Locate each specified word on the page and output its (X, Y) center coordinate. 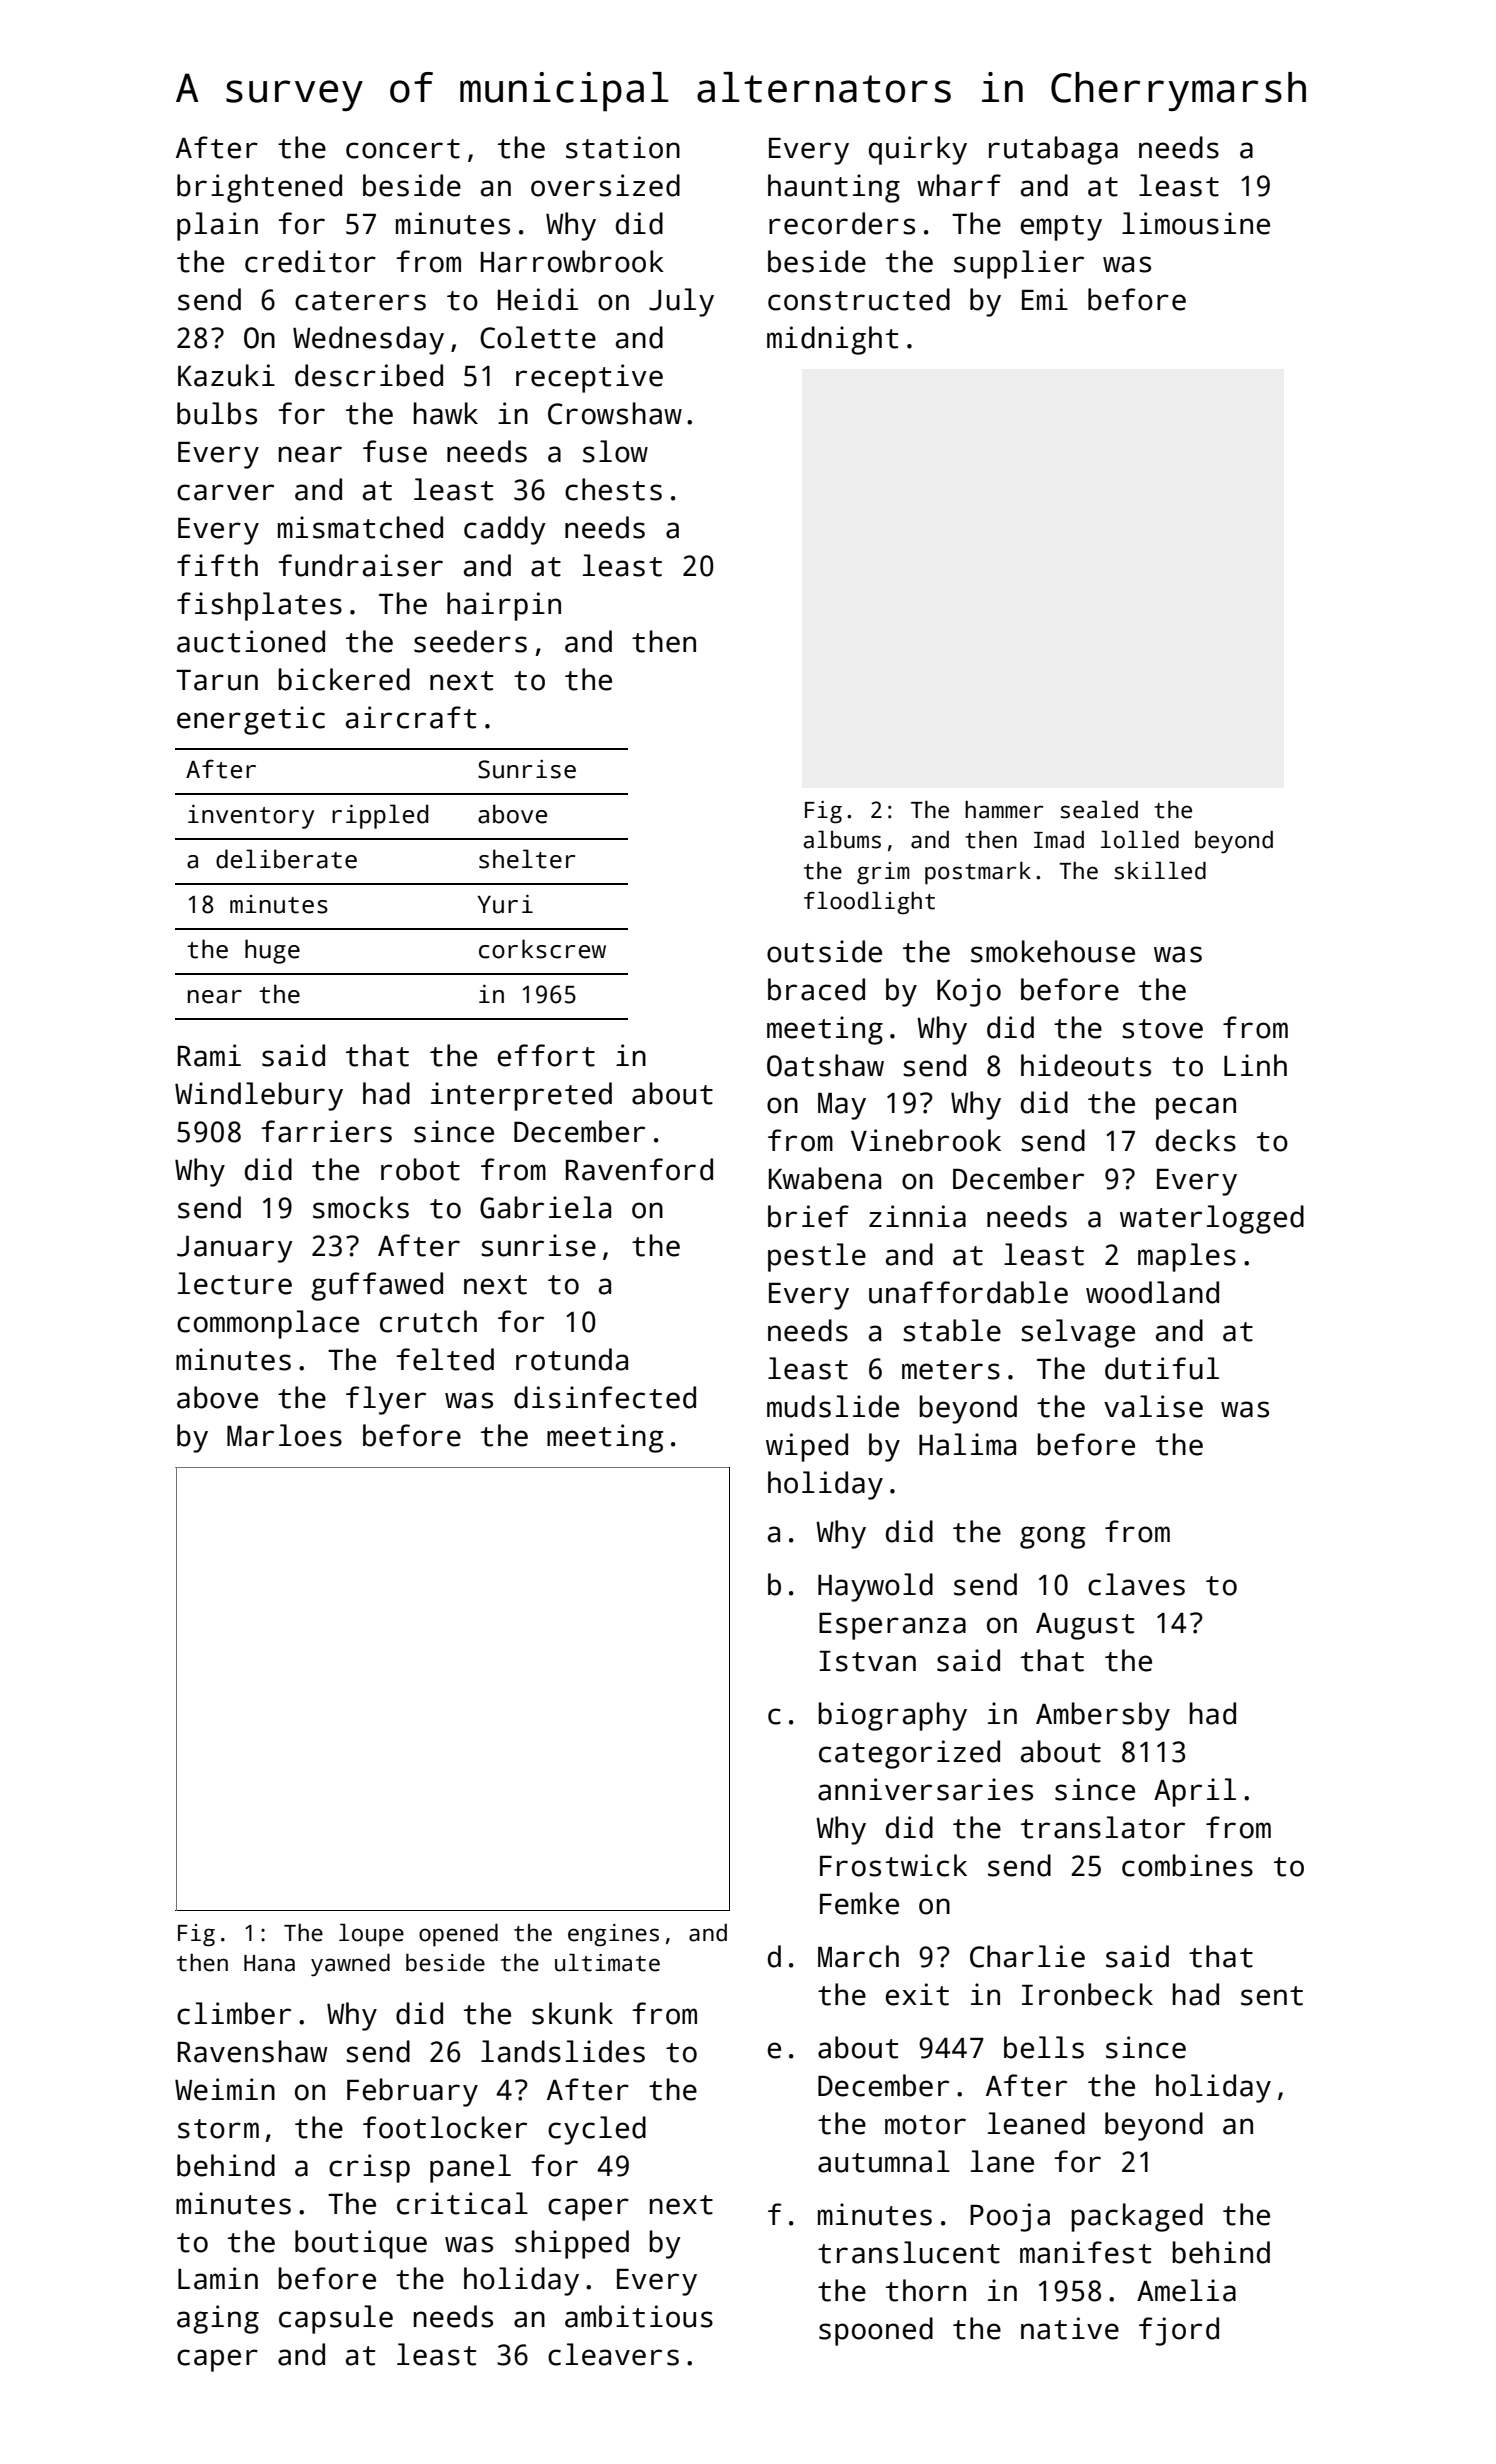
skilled (1160, 870)
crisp (369, 2168)
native (1070, 2328)
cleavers (613, 2354)
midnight (832, 340)
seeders (470, 641)
